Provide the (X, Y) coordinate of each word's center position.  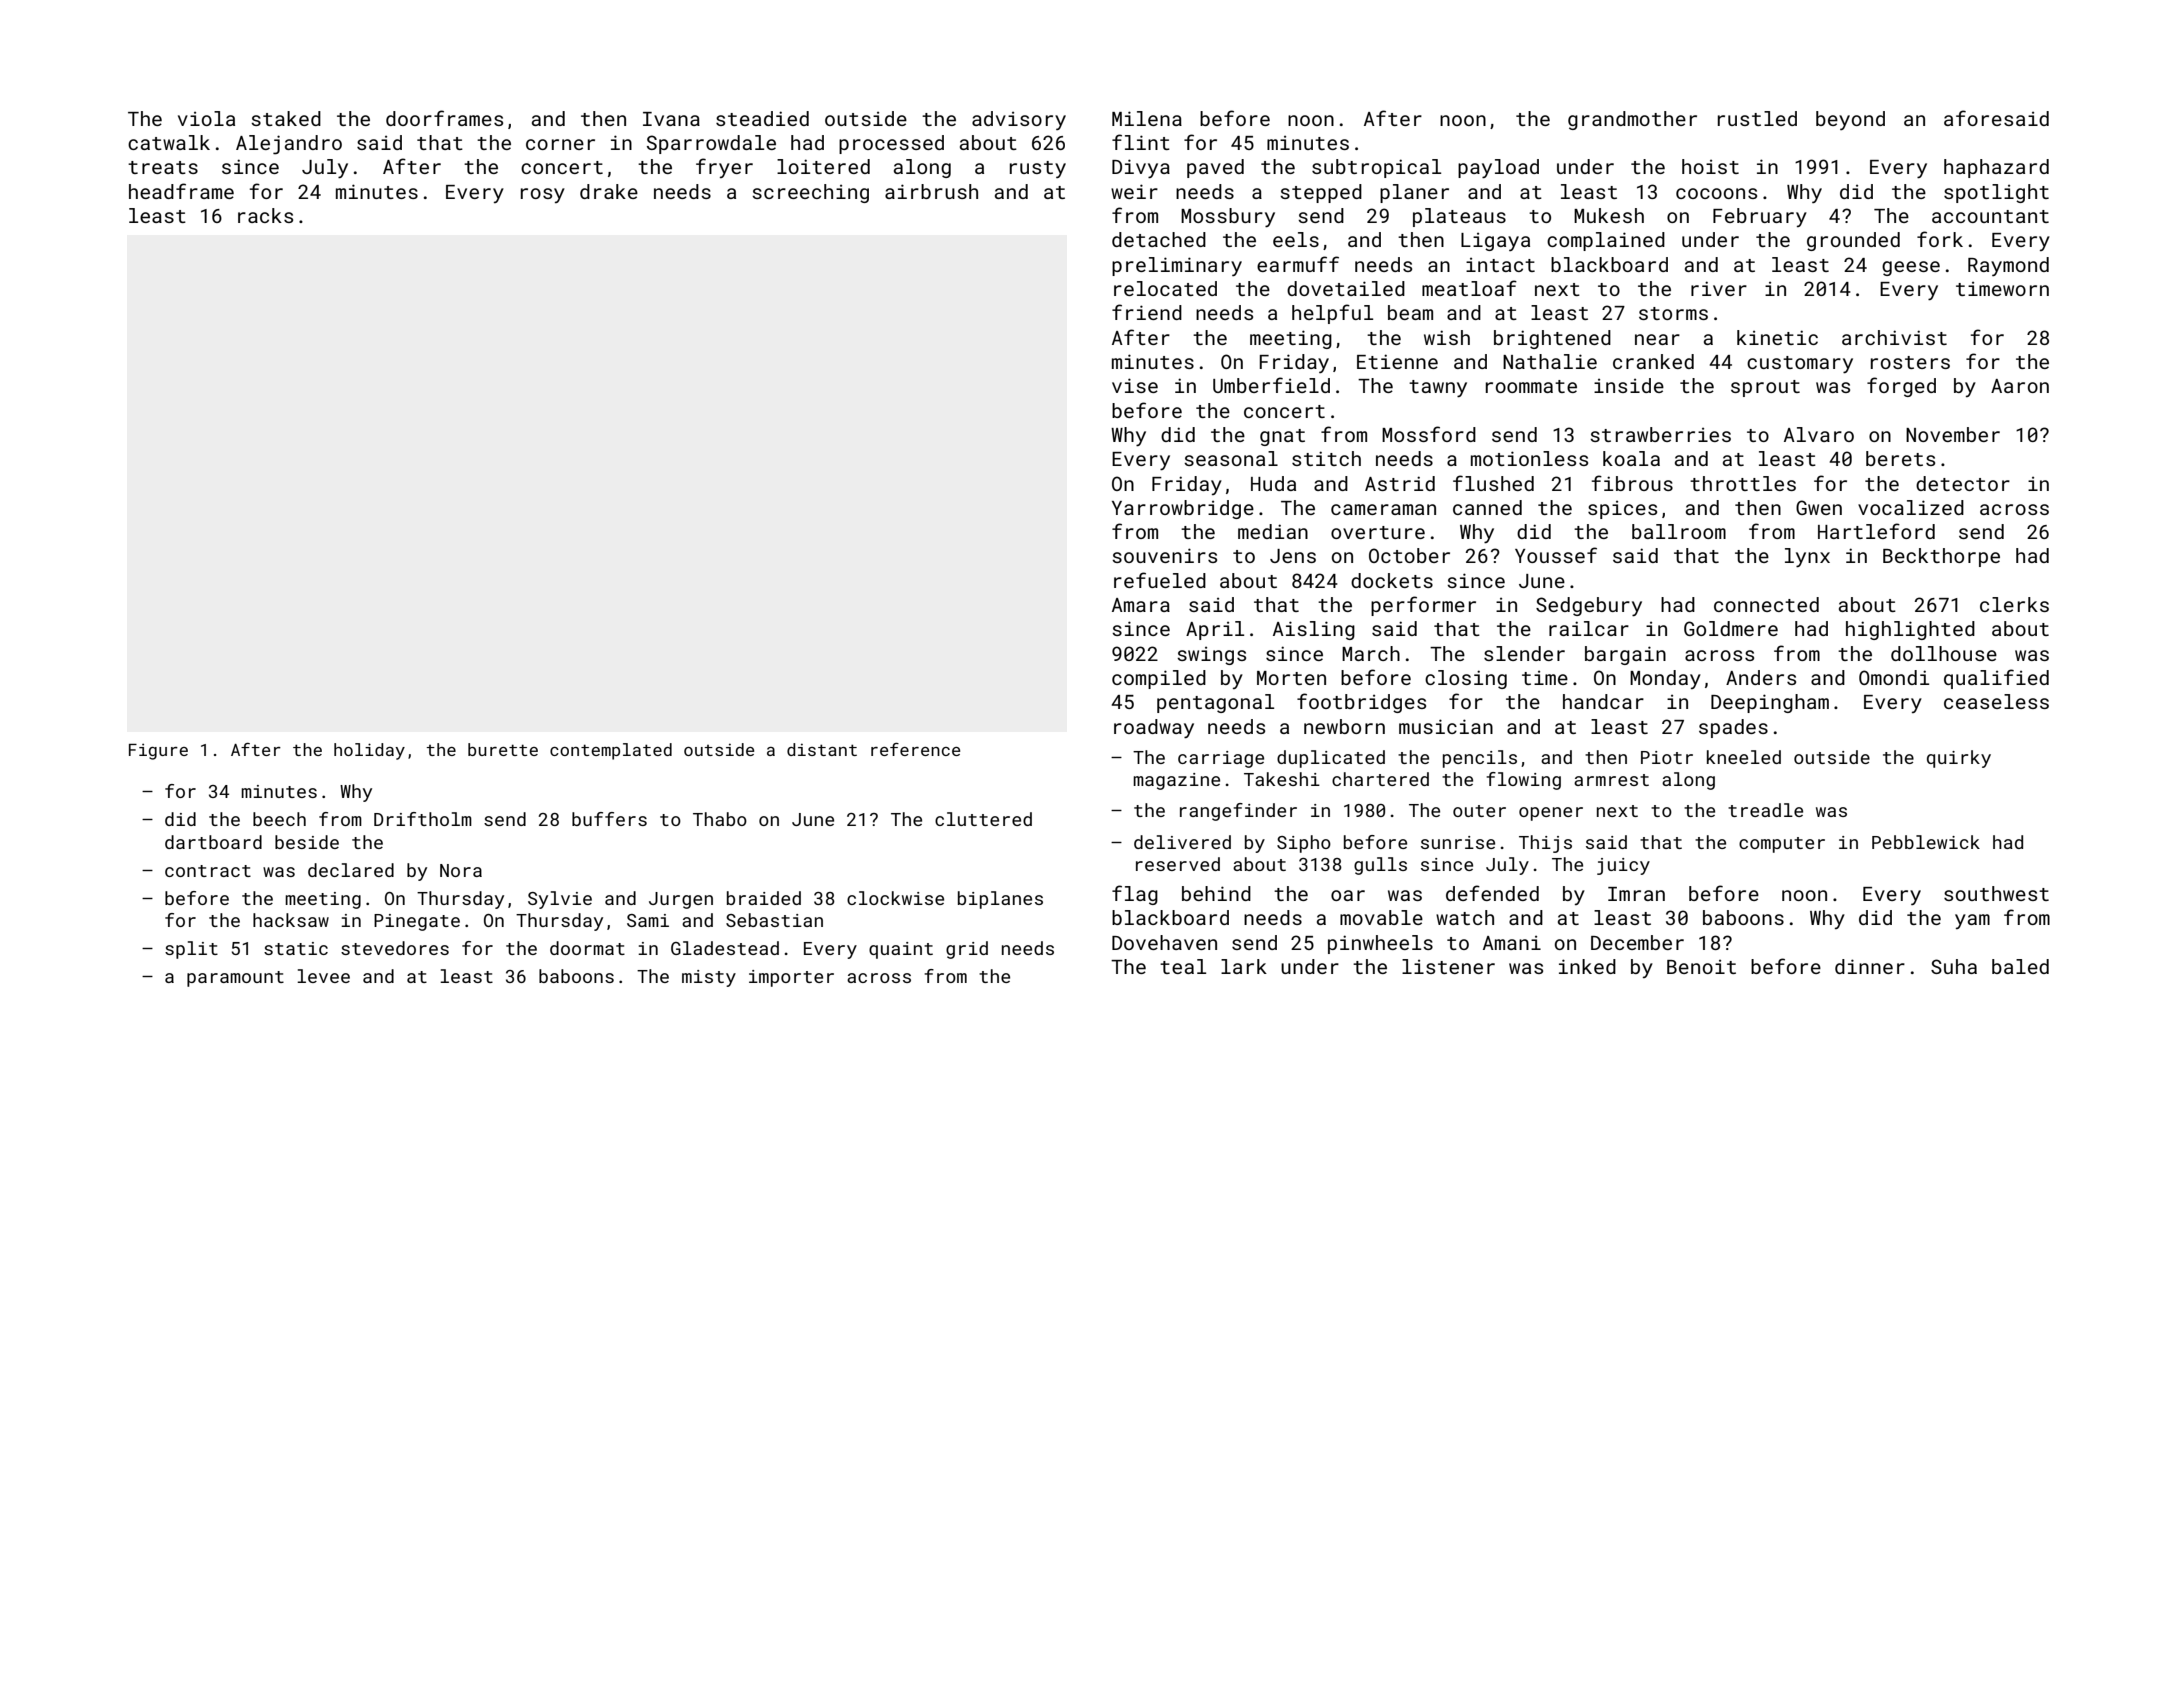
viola (206, 118)
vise (1135, 385)
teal (1183, 966)
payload (1498, 168)
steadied (762, 118)
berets (1900, 458)
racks (265, 215)
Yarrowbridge (1183, 509)
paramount (235, 979)
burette (503, 749)
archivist (1894, 337)
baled (2020, 966)
